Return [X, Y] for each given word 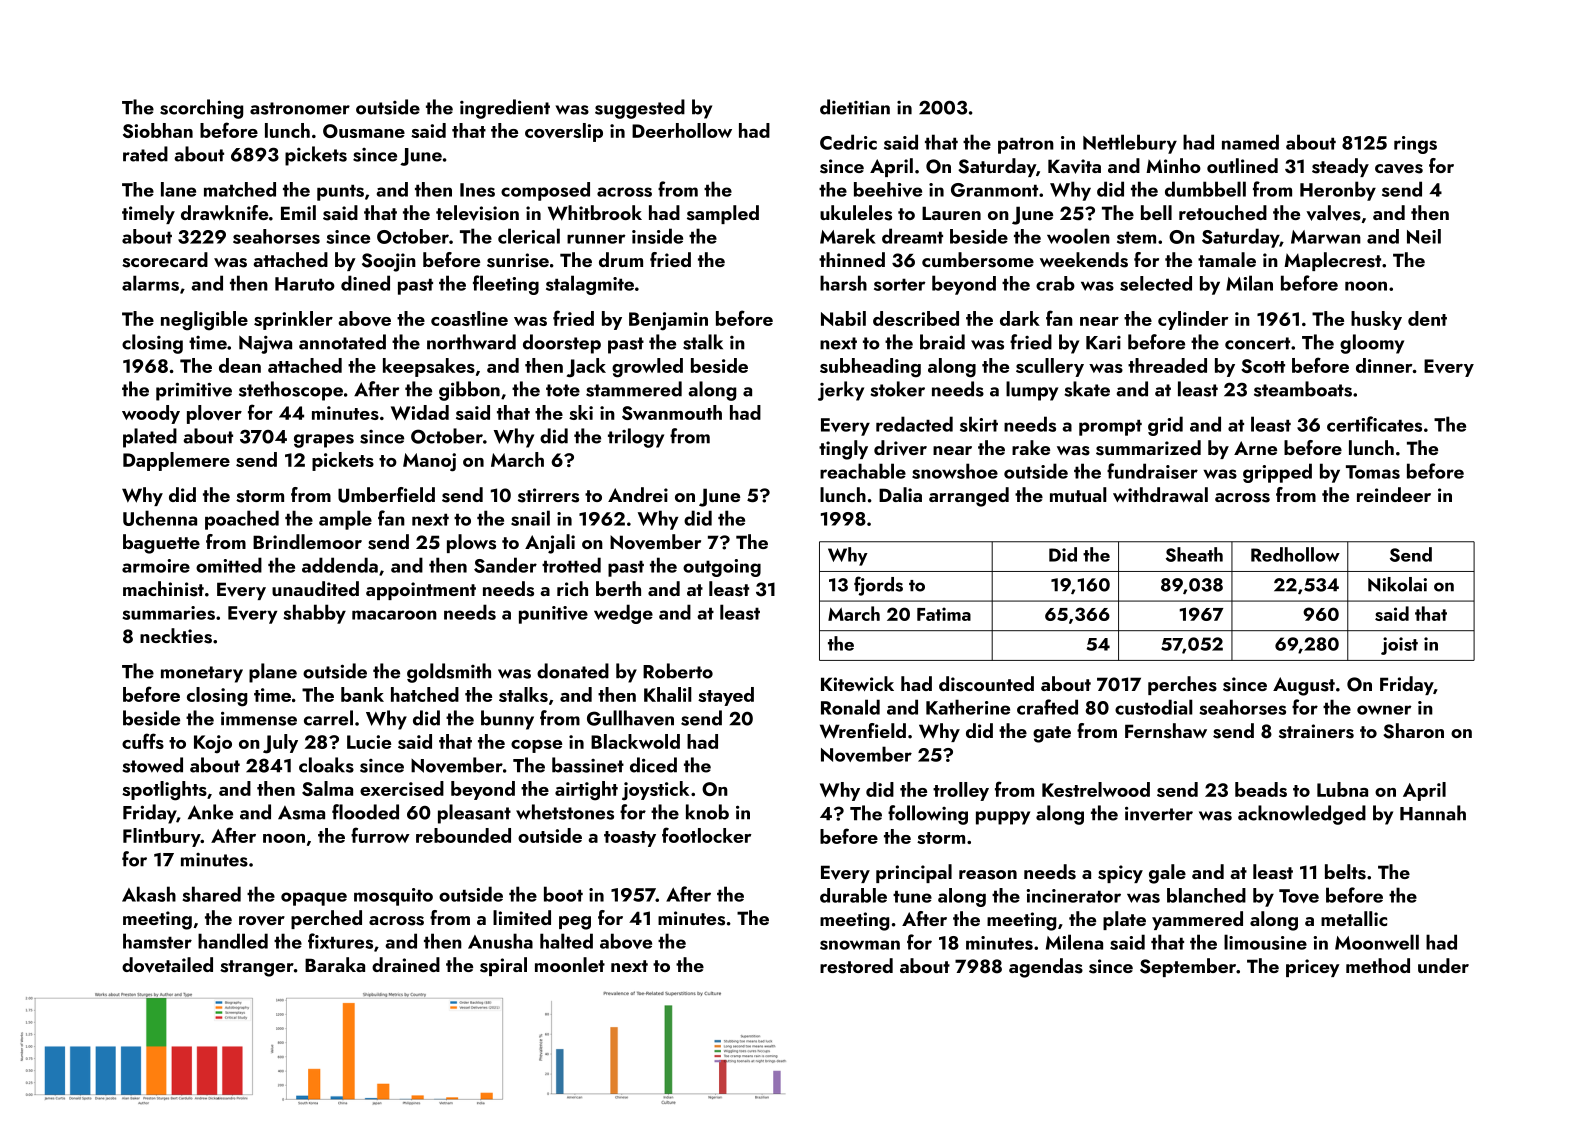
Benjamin [668, 321]
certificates [1374, 424]
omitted [229, 565]
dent [1427, 318]
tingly [843, 450]
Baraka [335, 964]
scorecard [165, 260]
